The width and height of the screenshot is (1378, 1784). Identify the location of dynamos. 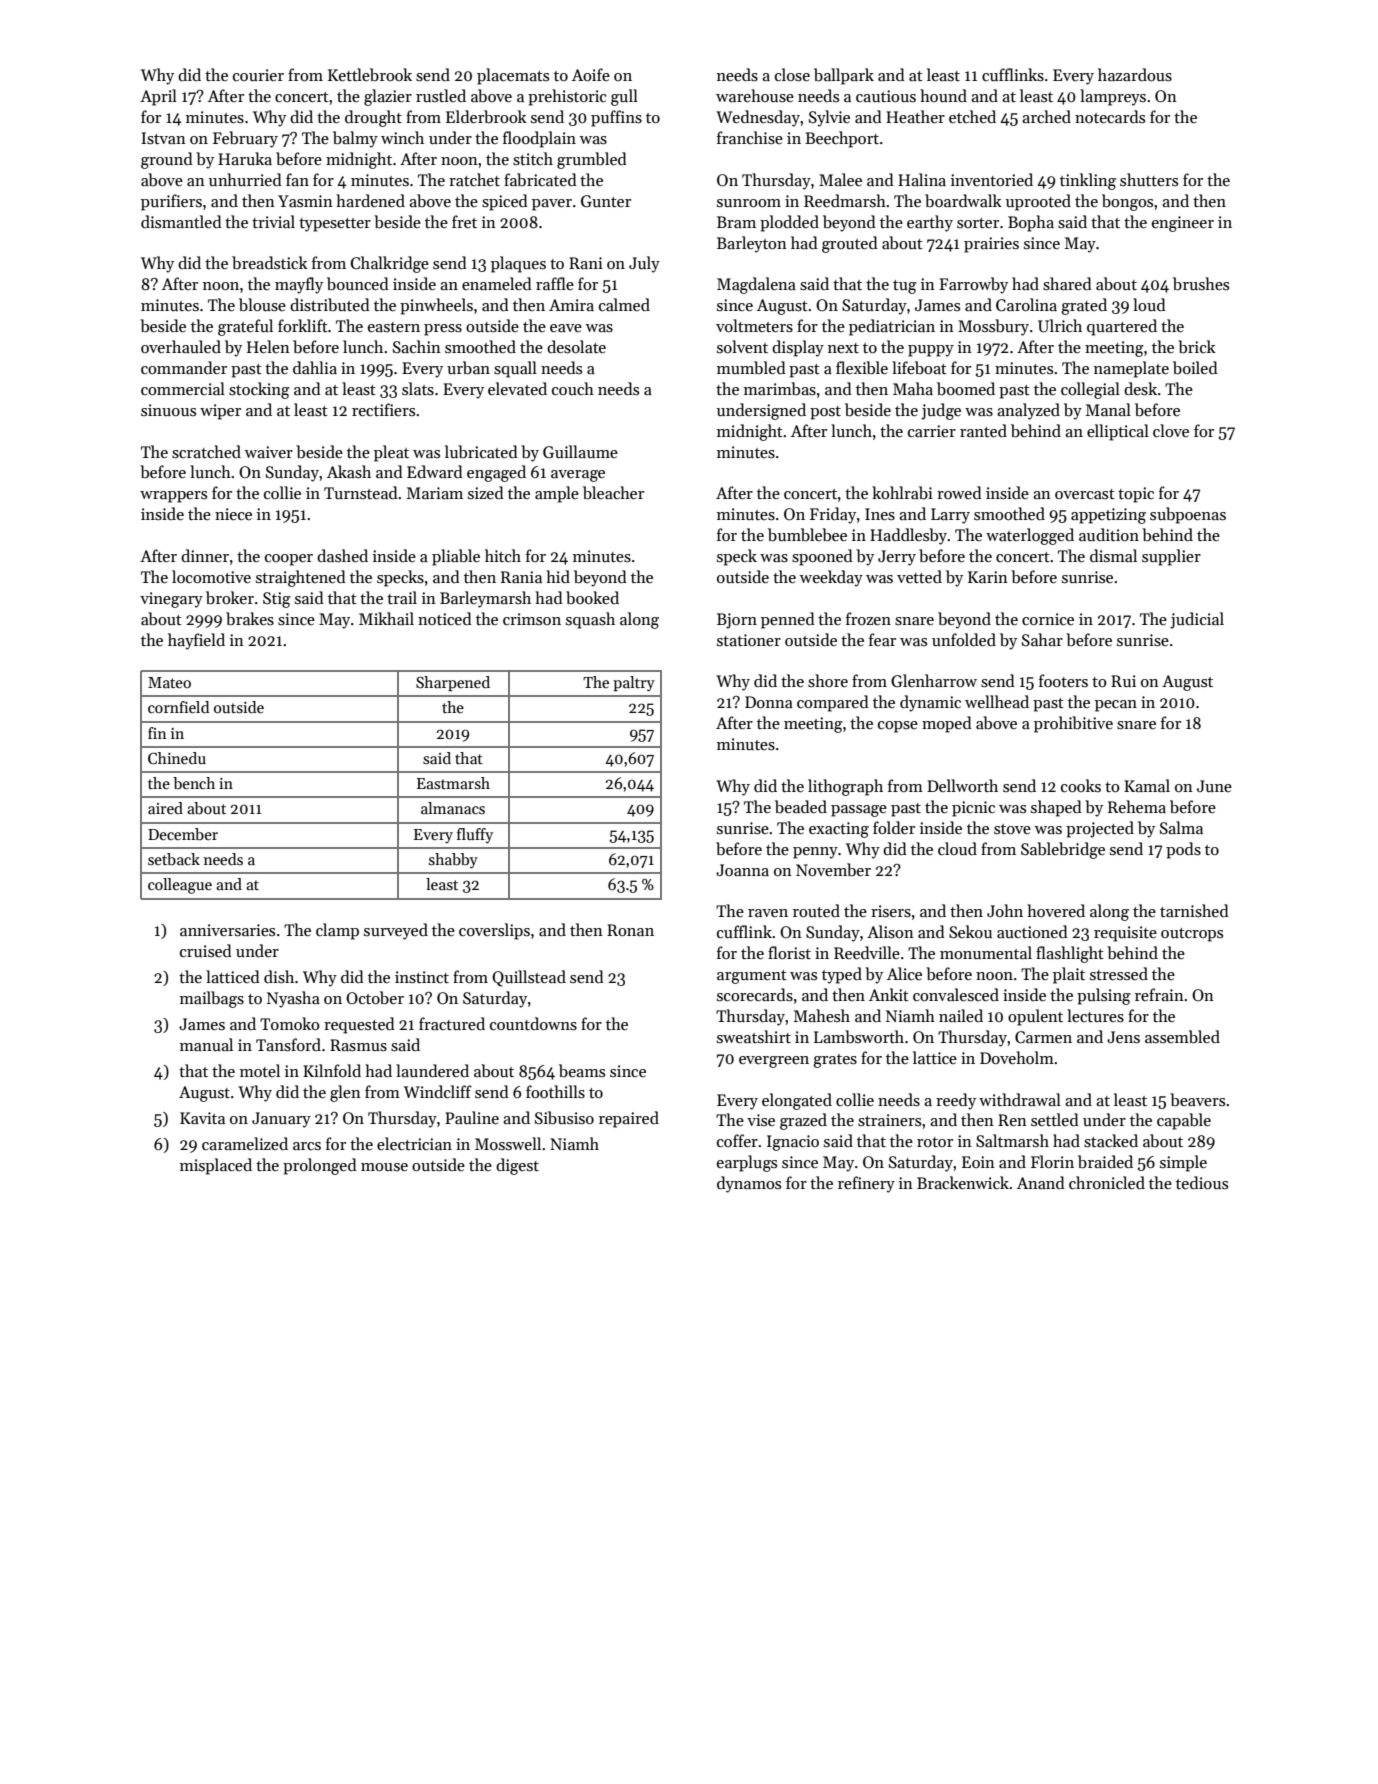
(749, 1184).
